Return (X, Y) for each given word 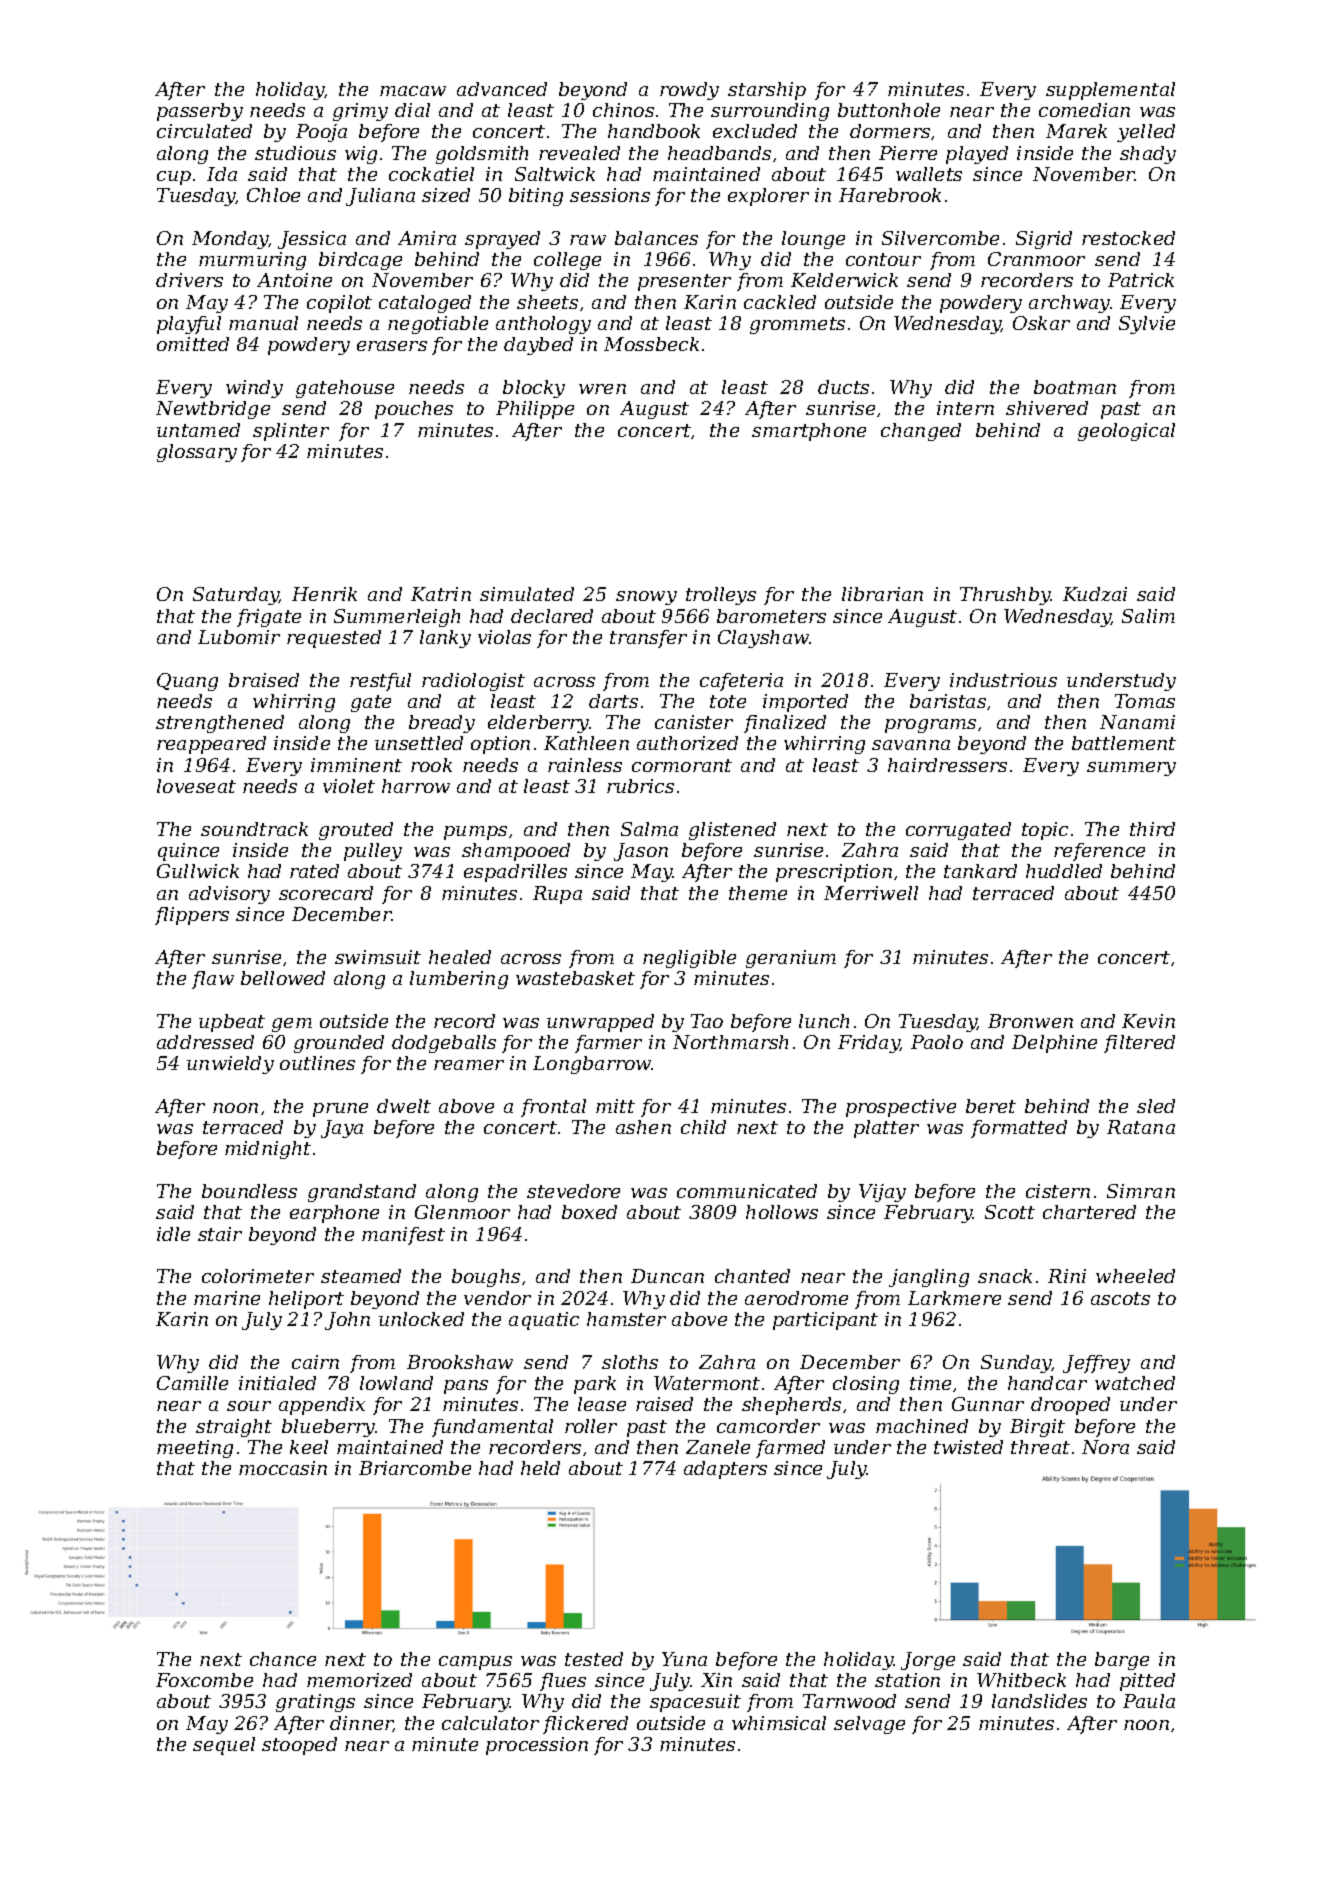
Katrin (441, 594)
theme (758, 893)
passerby (200, 112)
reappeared (211, 745)
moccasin (283, 1468)
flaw (213, 980)
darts (613, 701)
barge (1122, 1661)
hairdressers (947, 765)
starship (767, 91)
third (1152, 829)
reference (1099, 852)
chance (283, 1659)
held (540, 1468)
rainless (585, 765)
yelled (1146, 133)
